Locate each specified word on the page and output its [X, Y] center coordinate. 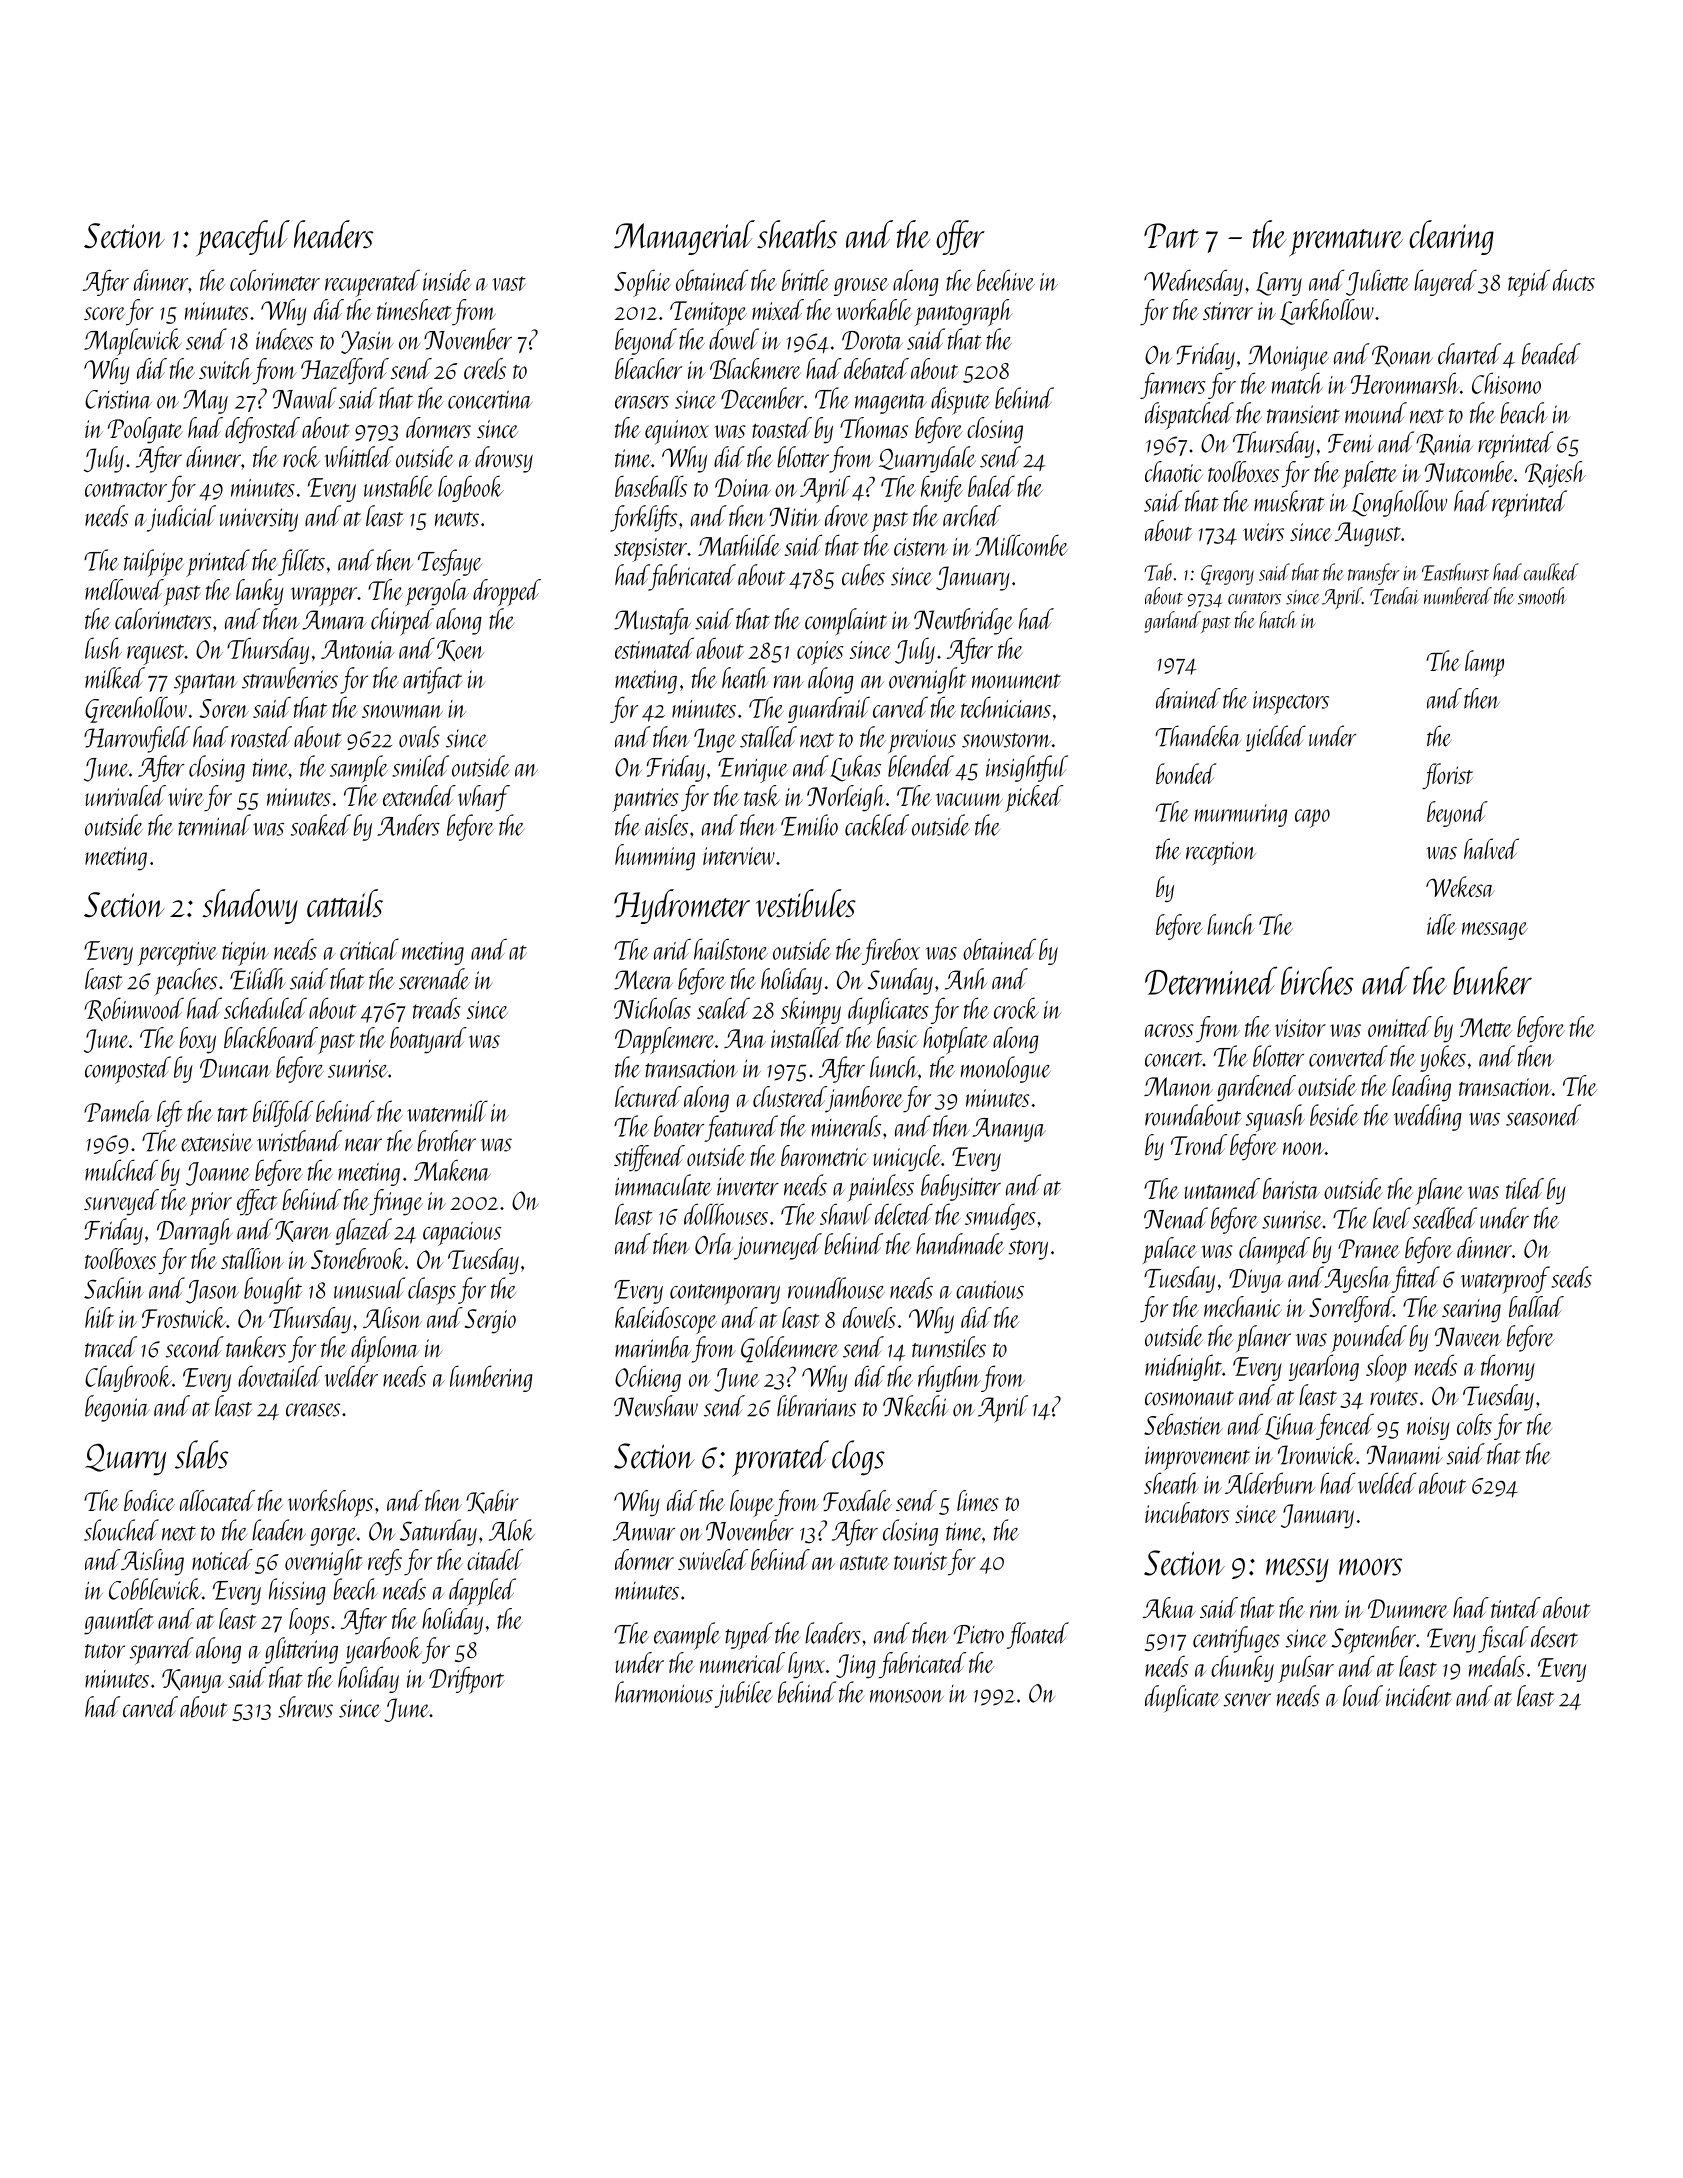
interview [739, 856]
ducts [1574, 280]
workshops [330, 1503]
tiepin [245, 954]
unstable [398, 486]
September [1373, 1640]
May [205, 402]
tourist [920, 1561]
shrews [305, 1707]
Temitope [708, 313]
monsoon [907, 1696]
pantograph [964, 312]
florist [1447, 776]
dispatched [1189, 416]
